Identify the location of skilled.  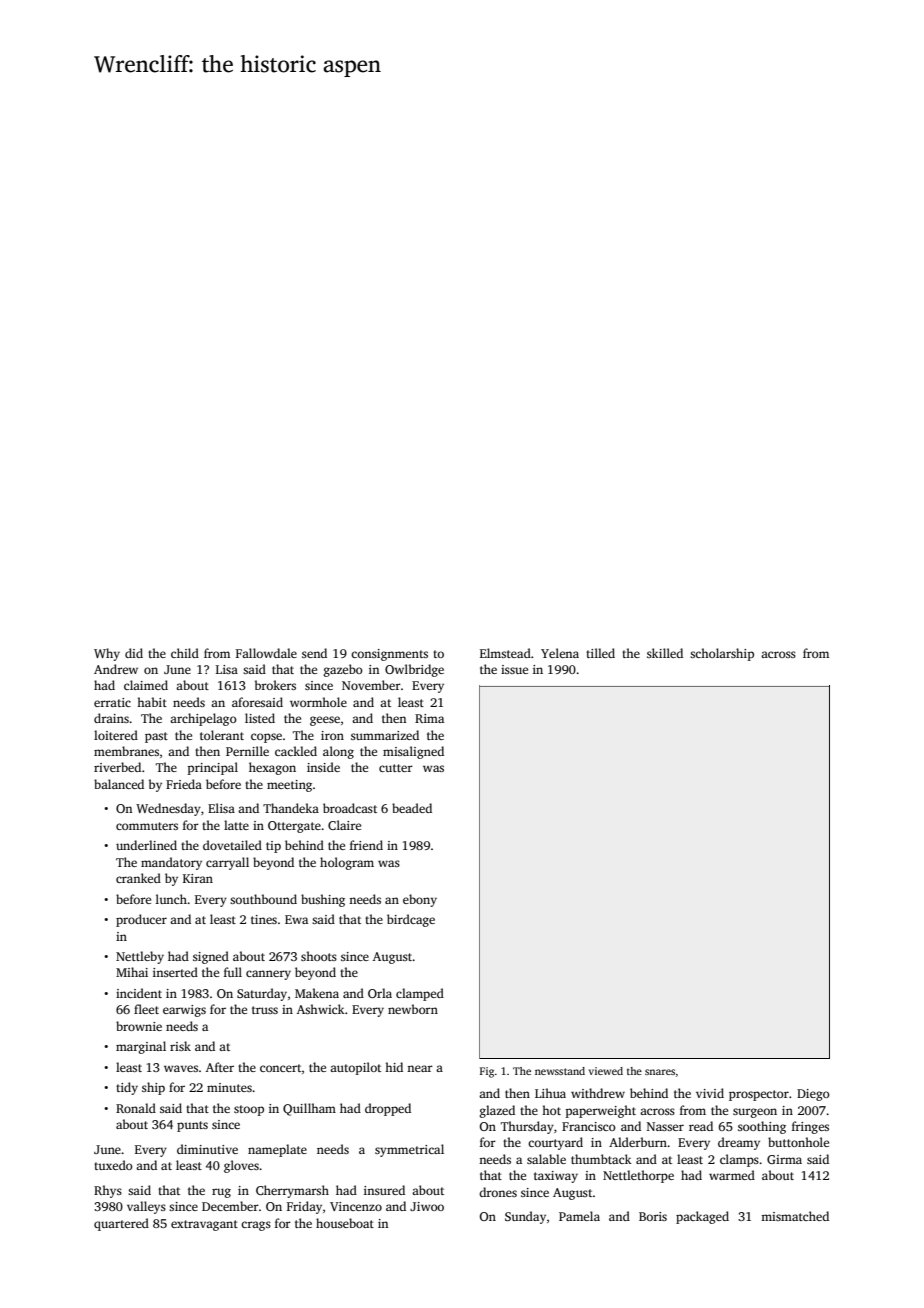
(665, 653).
